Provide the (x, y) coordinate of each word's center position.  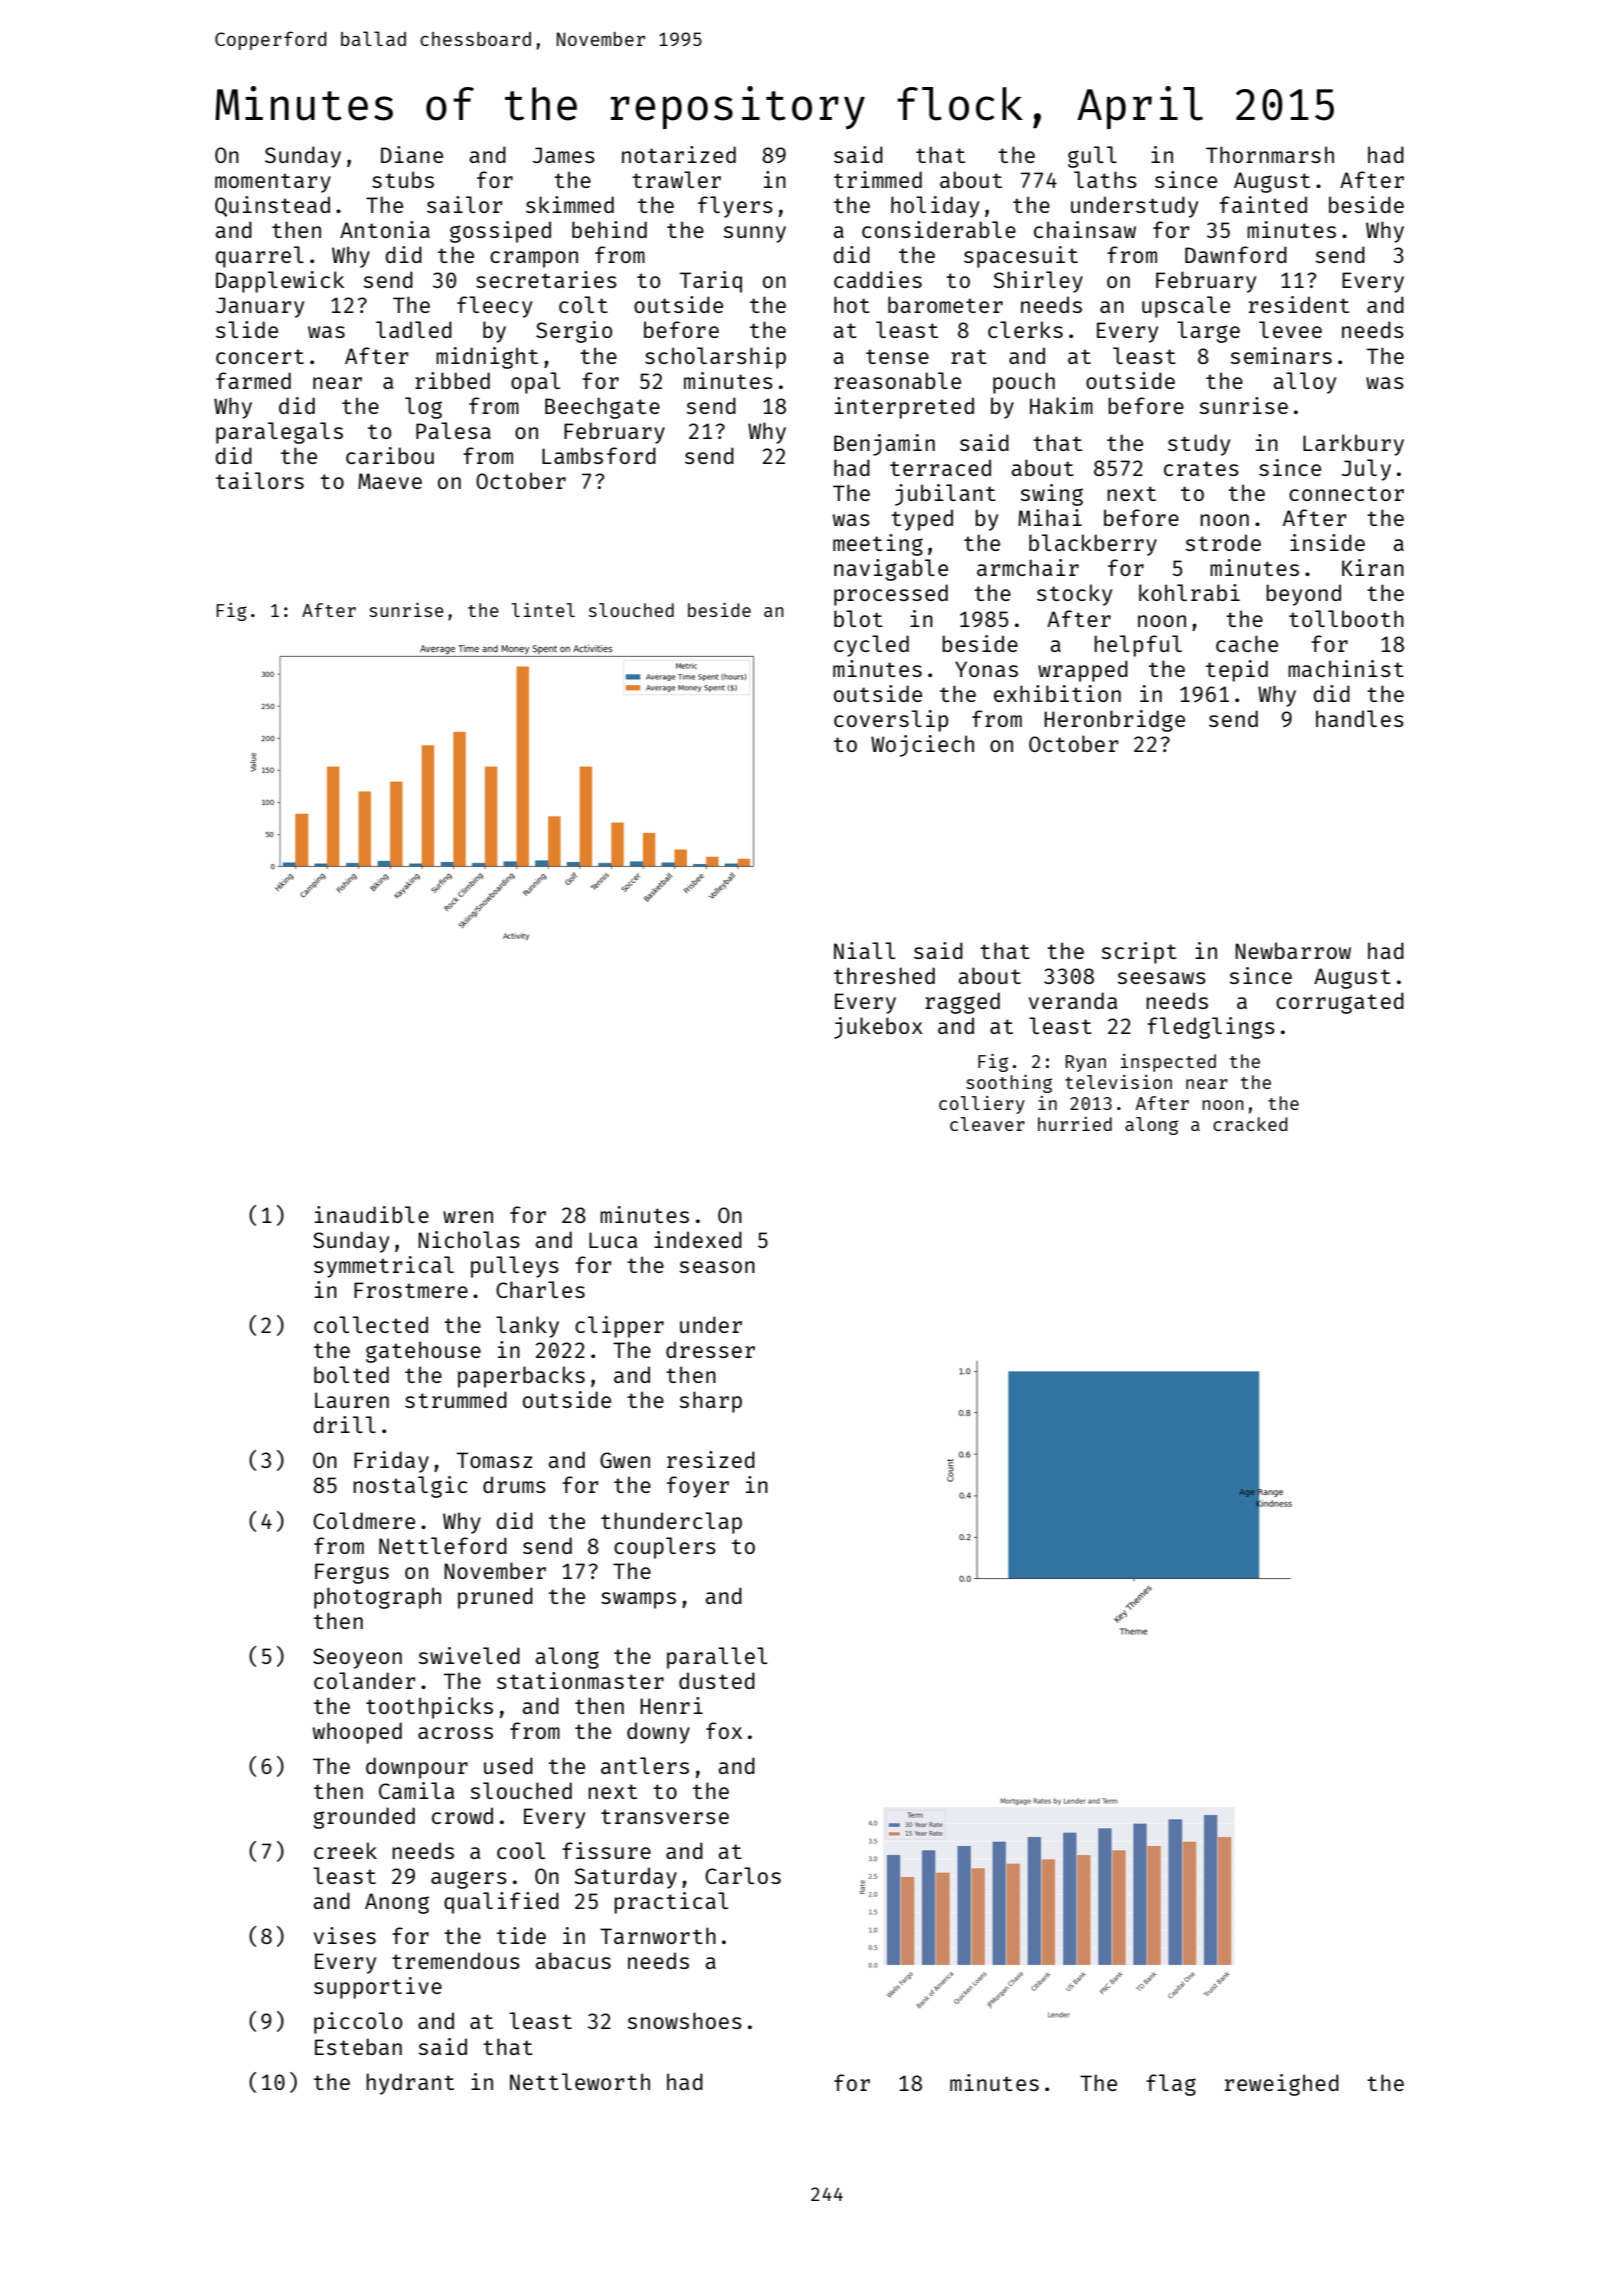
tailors (260, 480)
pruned (495, 1598)
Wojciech (922, 746)
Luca (613, 1240)
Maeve (390, 481)
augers (469, 1880)
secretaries (546, 279)
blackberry (1093, 545)
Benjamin (884, 445)
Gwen (625, 1460)
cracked (1250, 1124)
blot (858, 618)
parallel (717, 1658)
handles (1360, 718)
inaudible (372, 1214)
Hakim (1061, 405)
